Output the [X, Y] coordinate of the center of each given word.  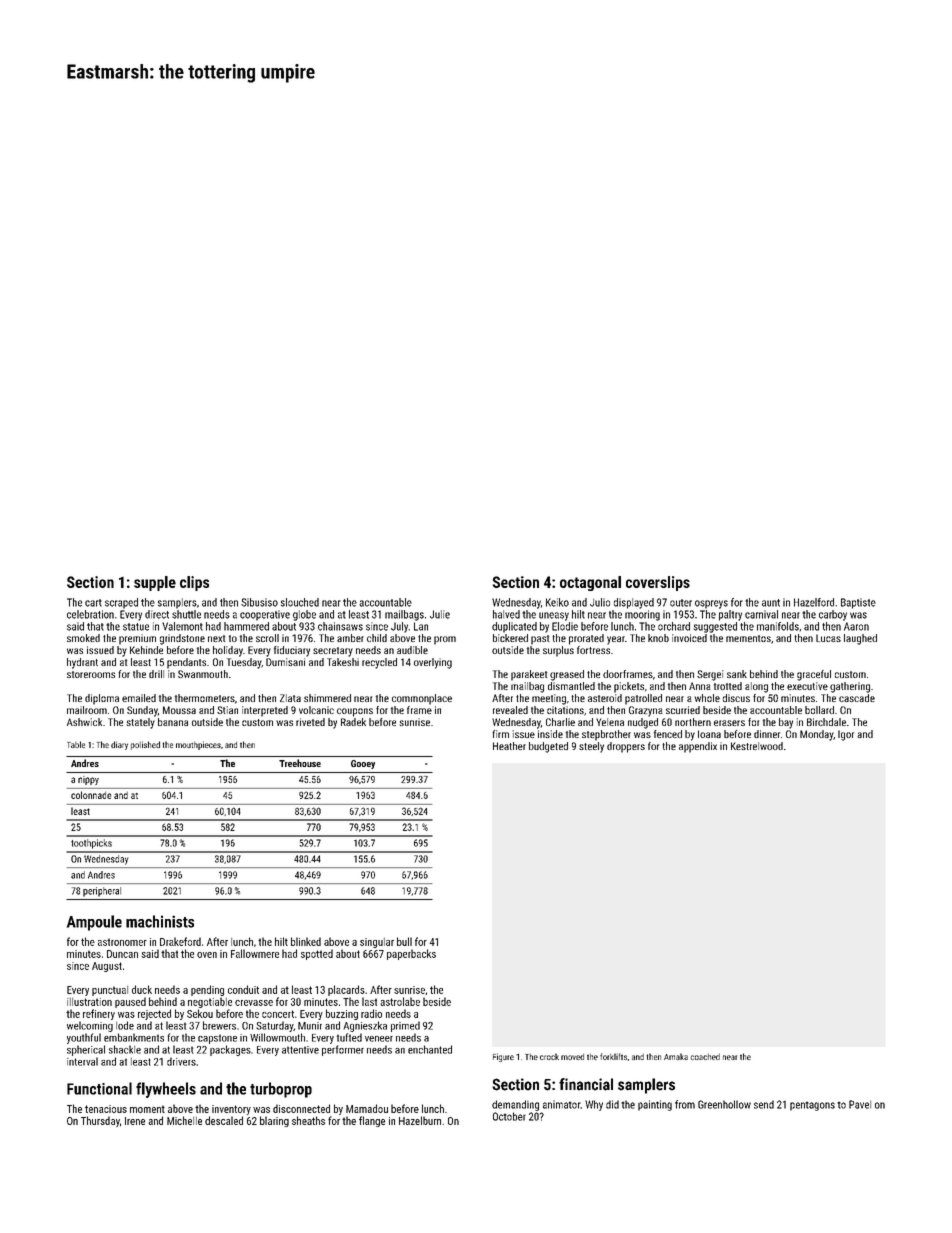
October [509, 1116]
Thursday [100, 1121]
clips [194, 583]
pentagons [812, 1106]
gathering [850, 687]
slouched [300, 602]
